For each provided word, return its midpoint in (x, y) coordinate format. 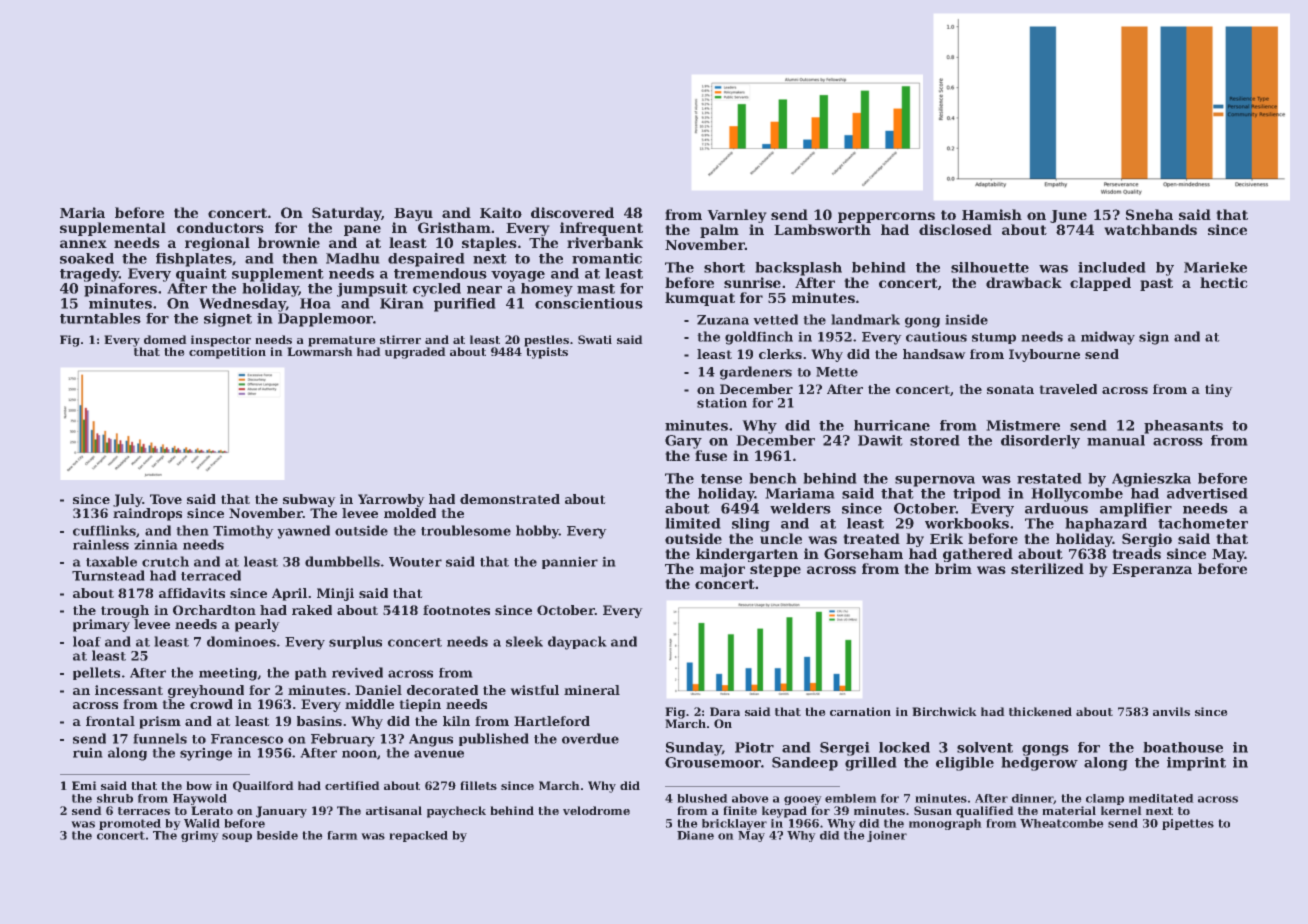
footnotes (456, 610)
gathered (978, 555)
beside (277, 835)
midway (1108, 338)
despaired (426, 260)
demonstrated (510, 499)
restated (1049, 478)
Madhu (353, 258)
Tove (166, 499)
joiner (887, 836)
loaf (87, 641)
